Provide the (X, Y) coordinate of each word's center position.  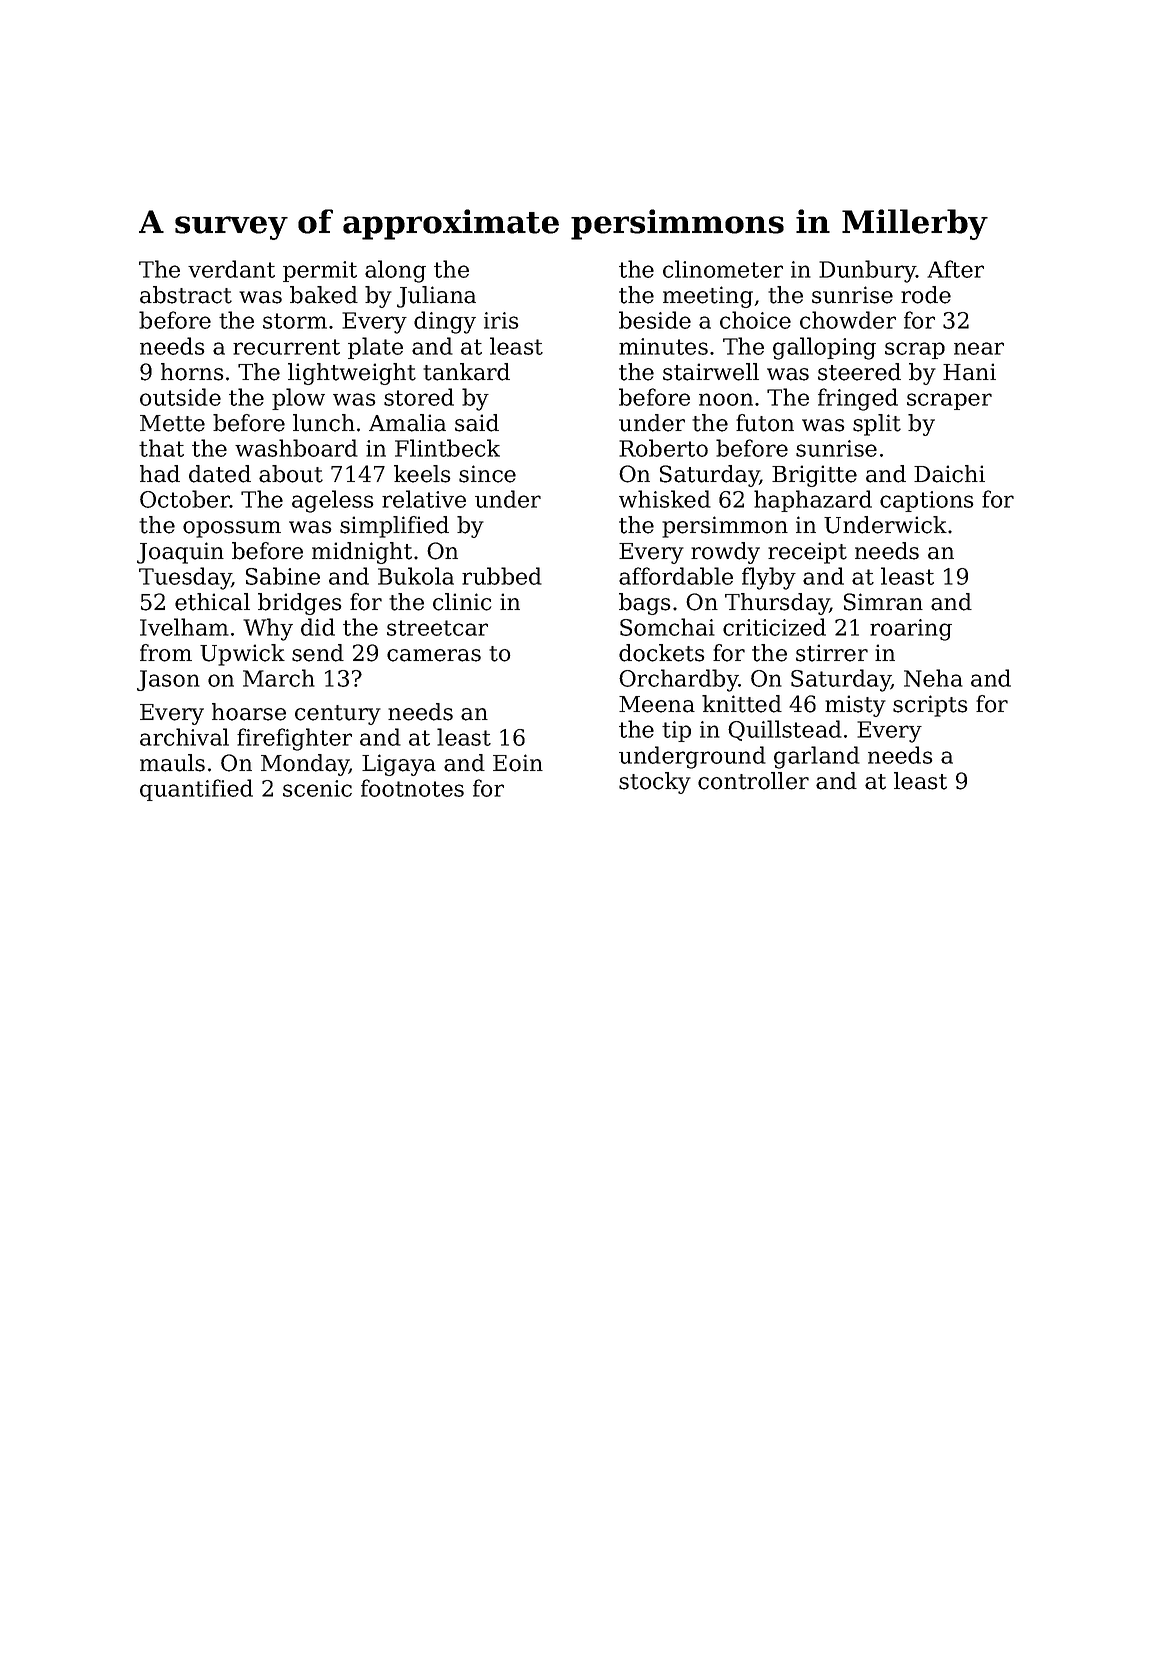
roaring (911, 630)
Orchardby (679, 680)
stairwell (711, 372)
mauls (172, 763)
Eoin (518, 763)
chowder (848, 320)
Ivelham (184, 627)
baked (324, 295)
